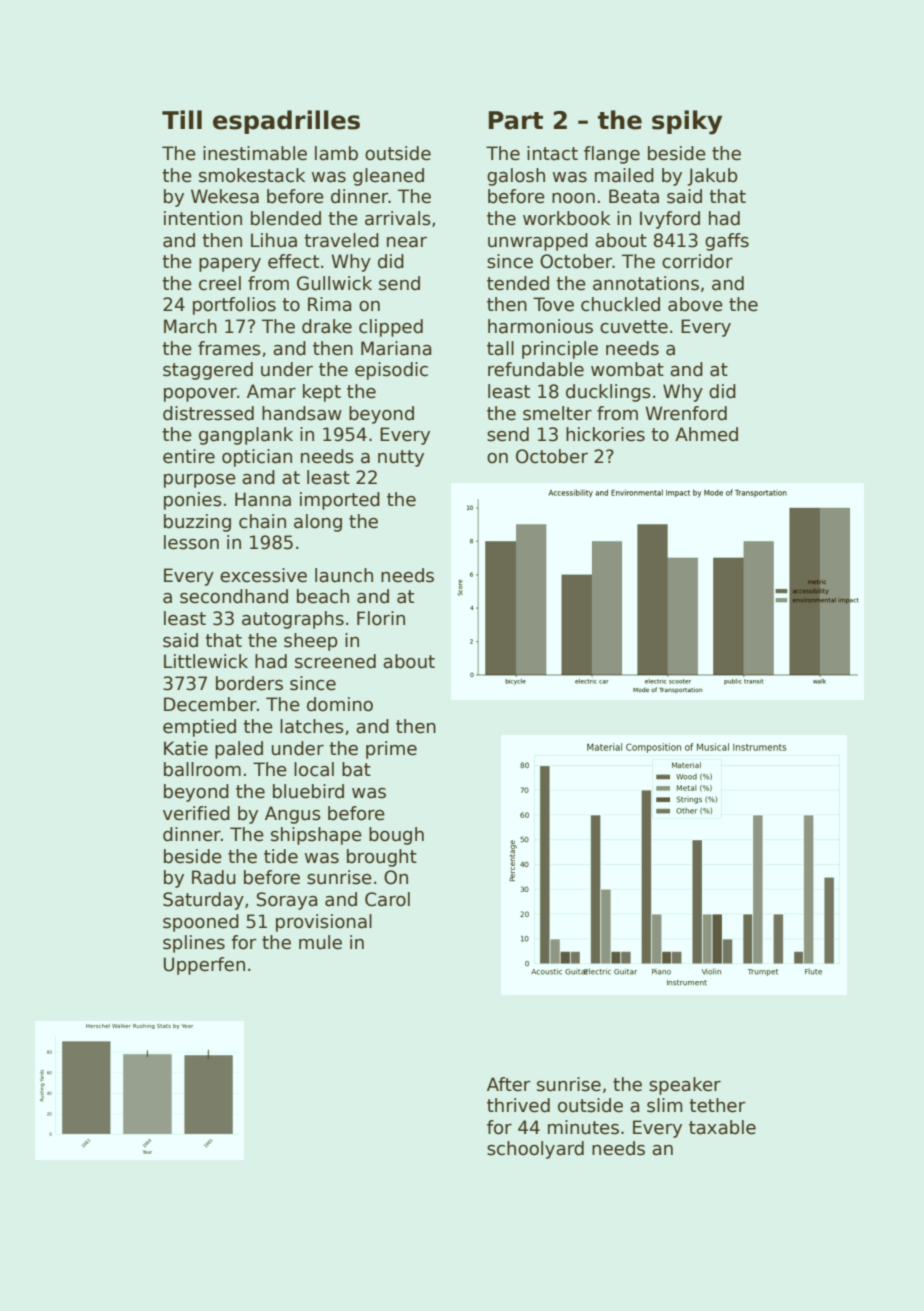 The height and width of the screenshot is (1311, 924). Describe the element at coordinates (540, 326) in the screenshot. I see `harmonious` at that location.
